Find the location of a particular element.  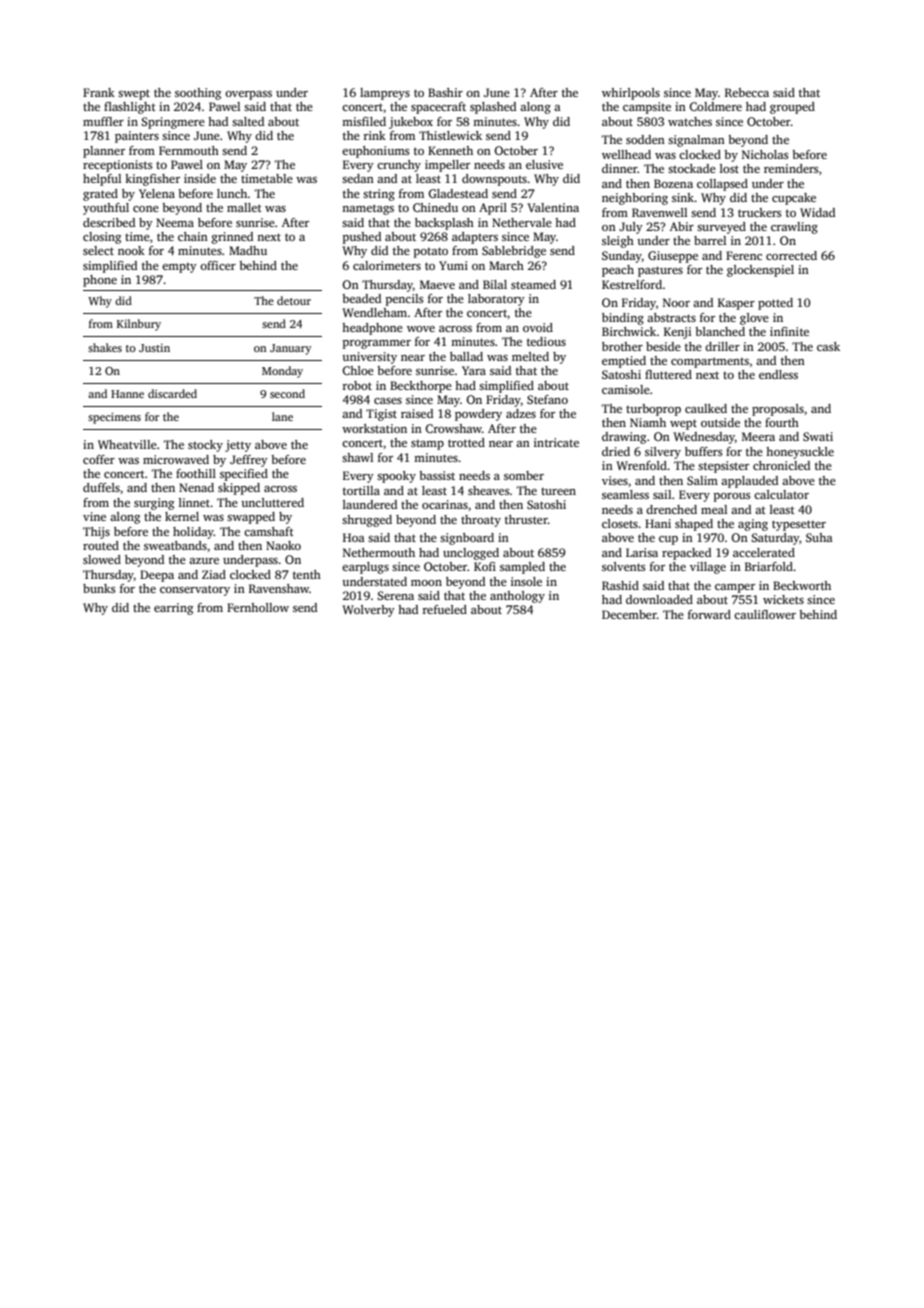

conservatory is located at coordinates (195, 590).
